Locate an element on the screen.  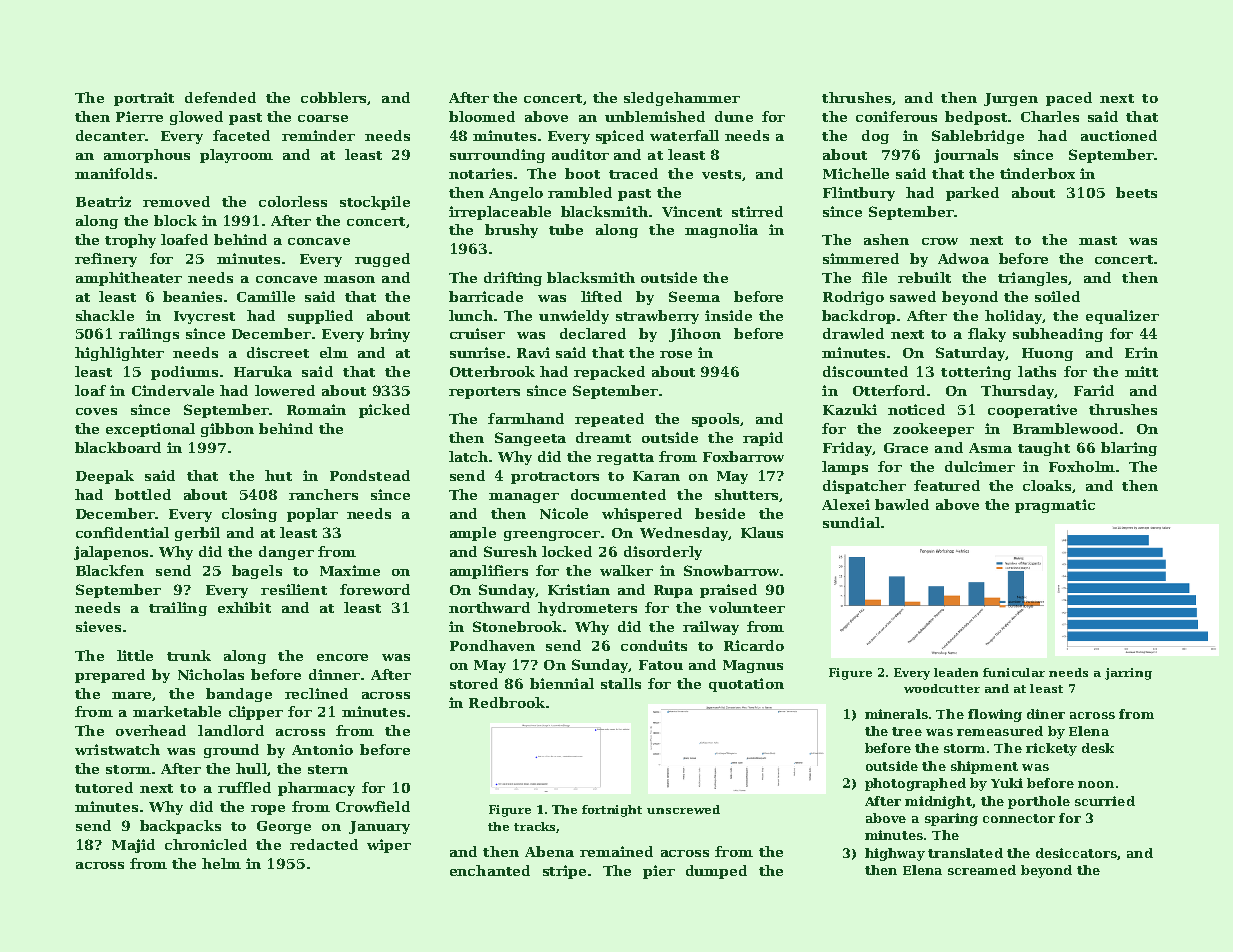
Adwoa is located at coordinates (963, 258).
